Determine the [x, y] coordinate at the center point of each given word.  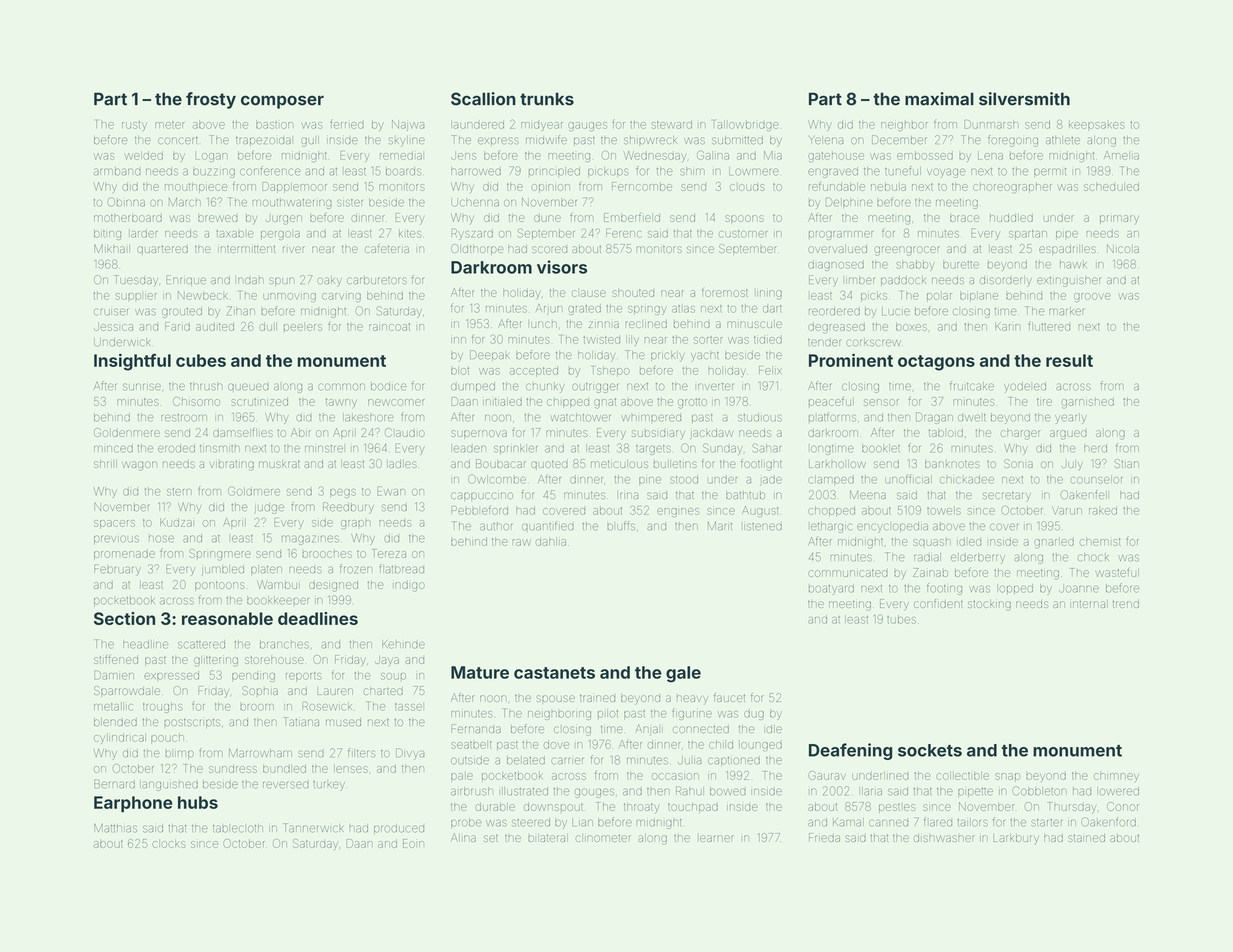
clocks [168, 844]
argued [1068, 435]
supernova [479, 434]
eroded [176, 448]
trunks [547, 99]
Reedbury [348, 508]
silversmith [1024, 99]
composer [282, 102]
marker [1066, 311]
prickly [668, 356]
